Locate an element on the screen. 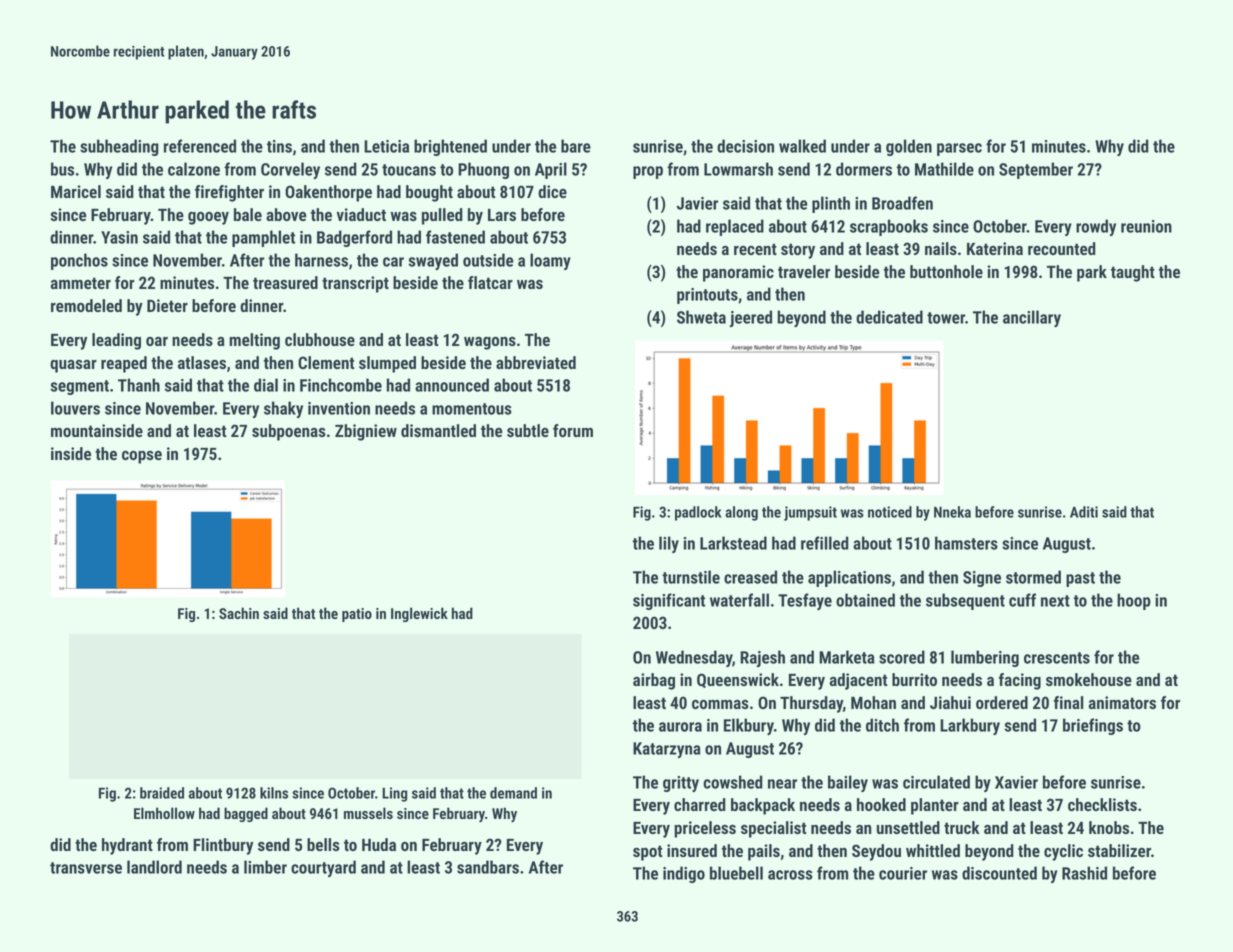  Lowmarsh is located at coordinates (738, 169).
